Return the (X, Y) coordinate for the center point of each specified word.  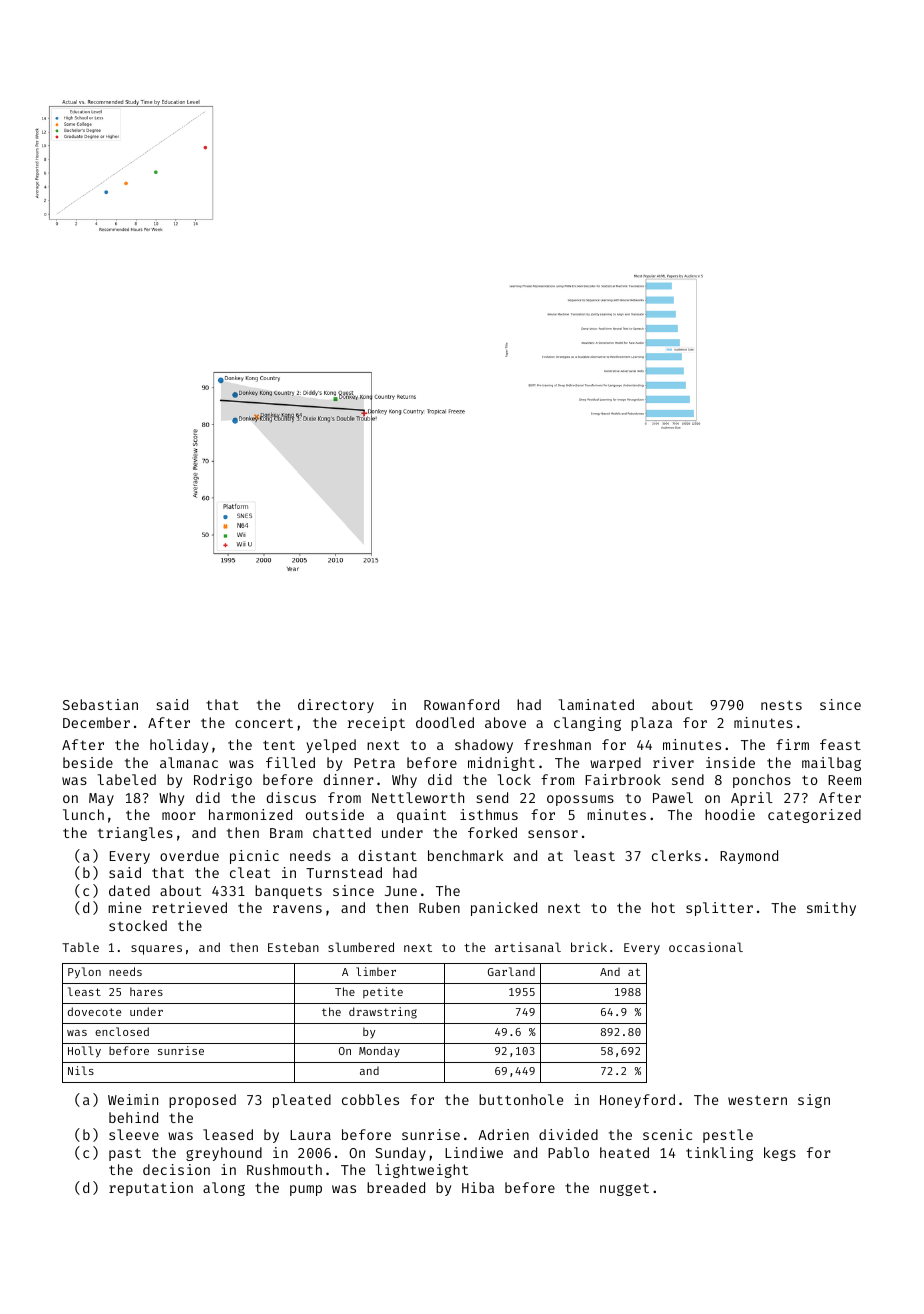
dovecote (94, 1011)
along (224, 1189)
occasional (706, 947)
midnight (501, 764)
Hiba (478, 1187)
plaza (651, 724)
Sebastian (100, 704)
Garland (511, 971)
